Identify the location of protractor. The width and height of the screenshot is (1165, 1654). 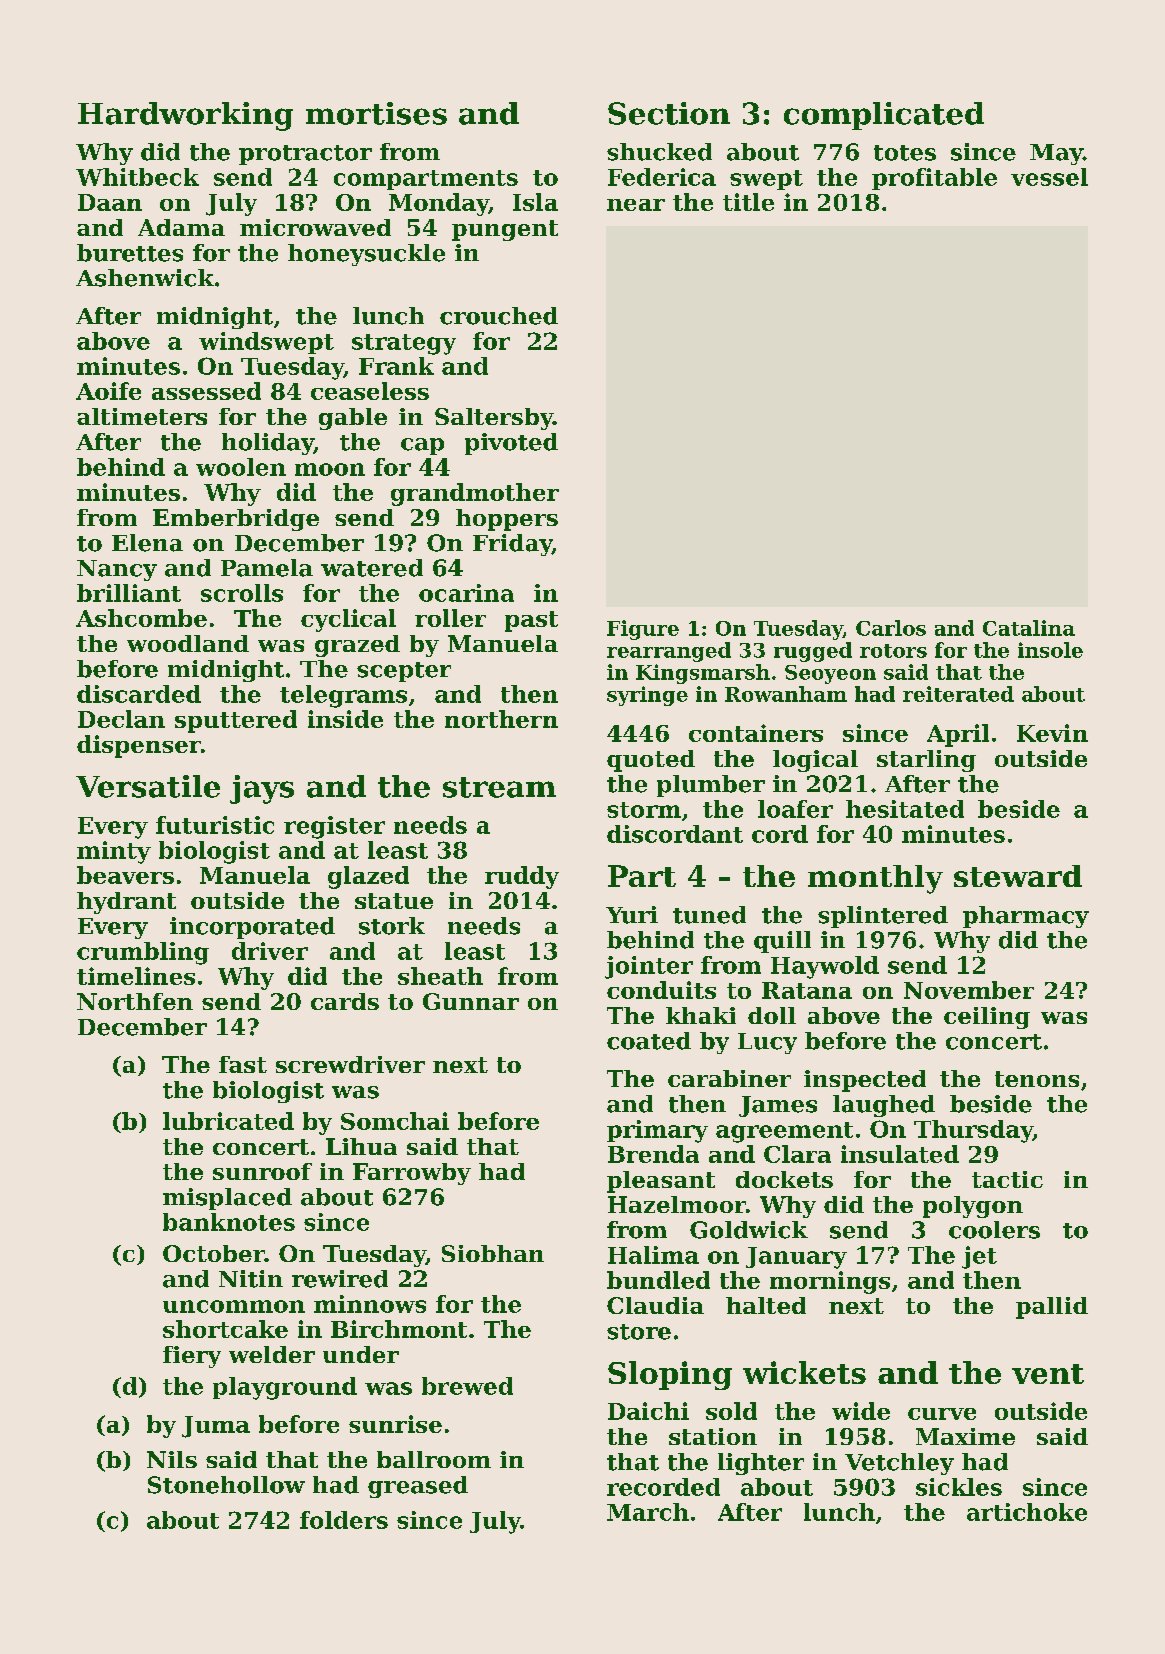
(305, 155).
